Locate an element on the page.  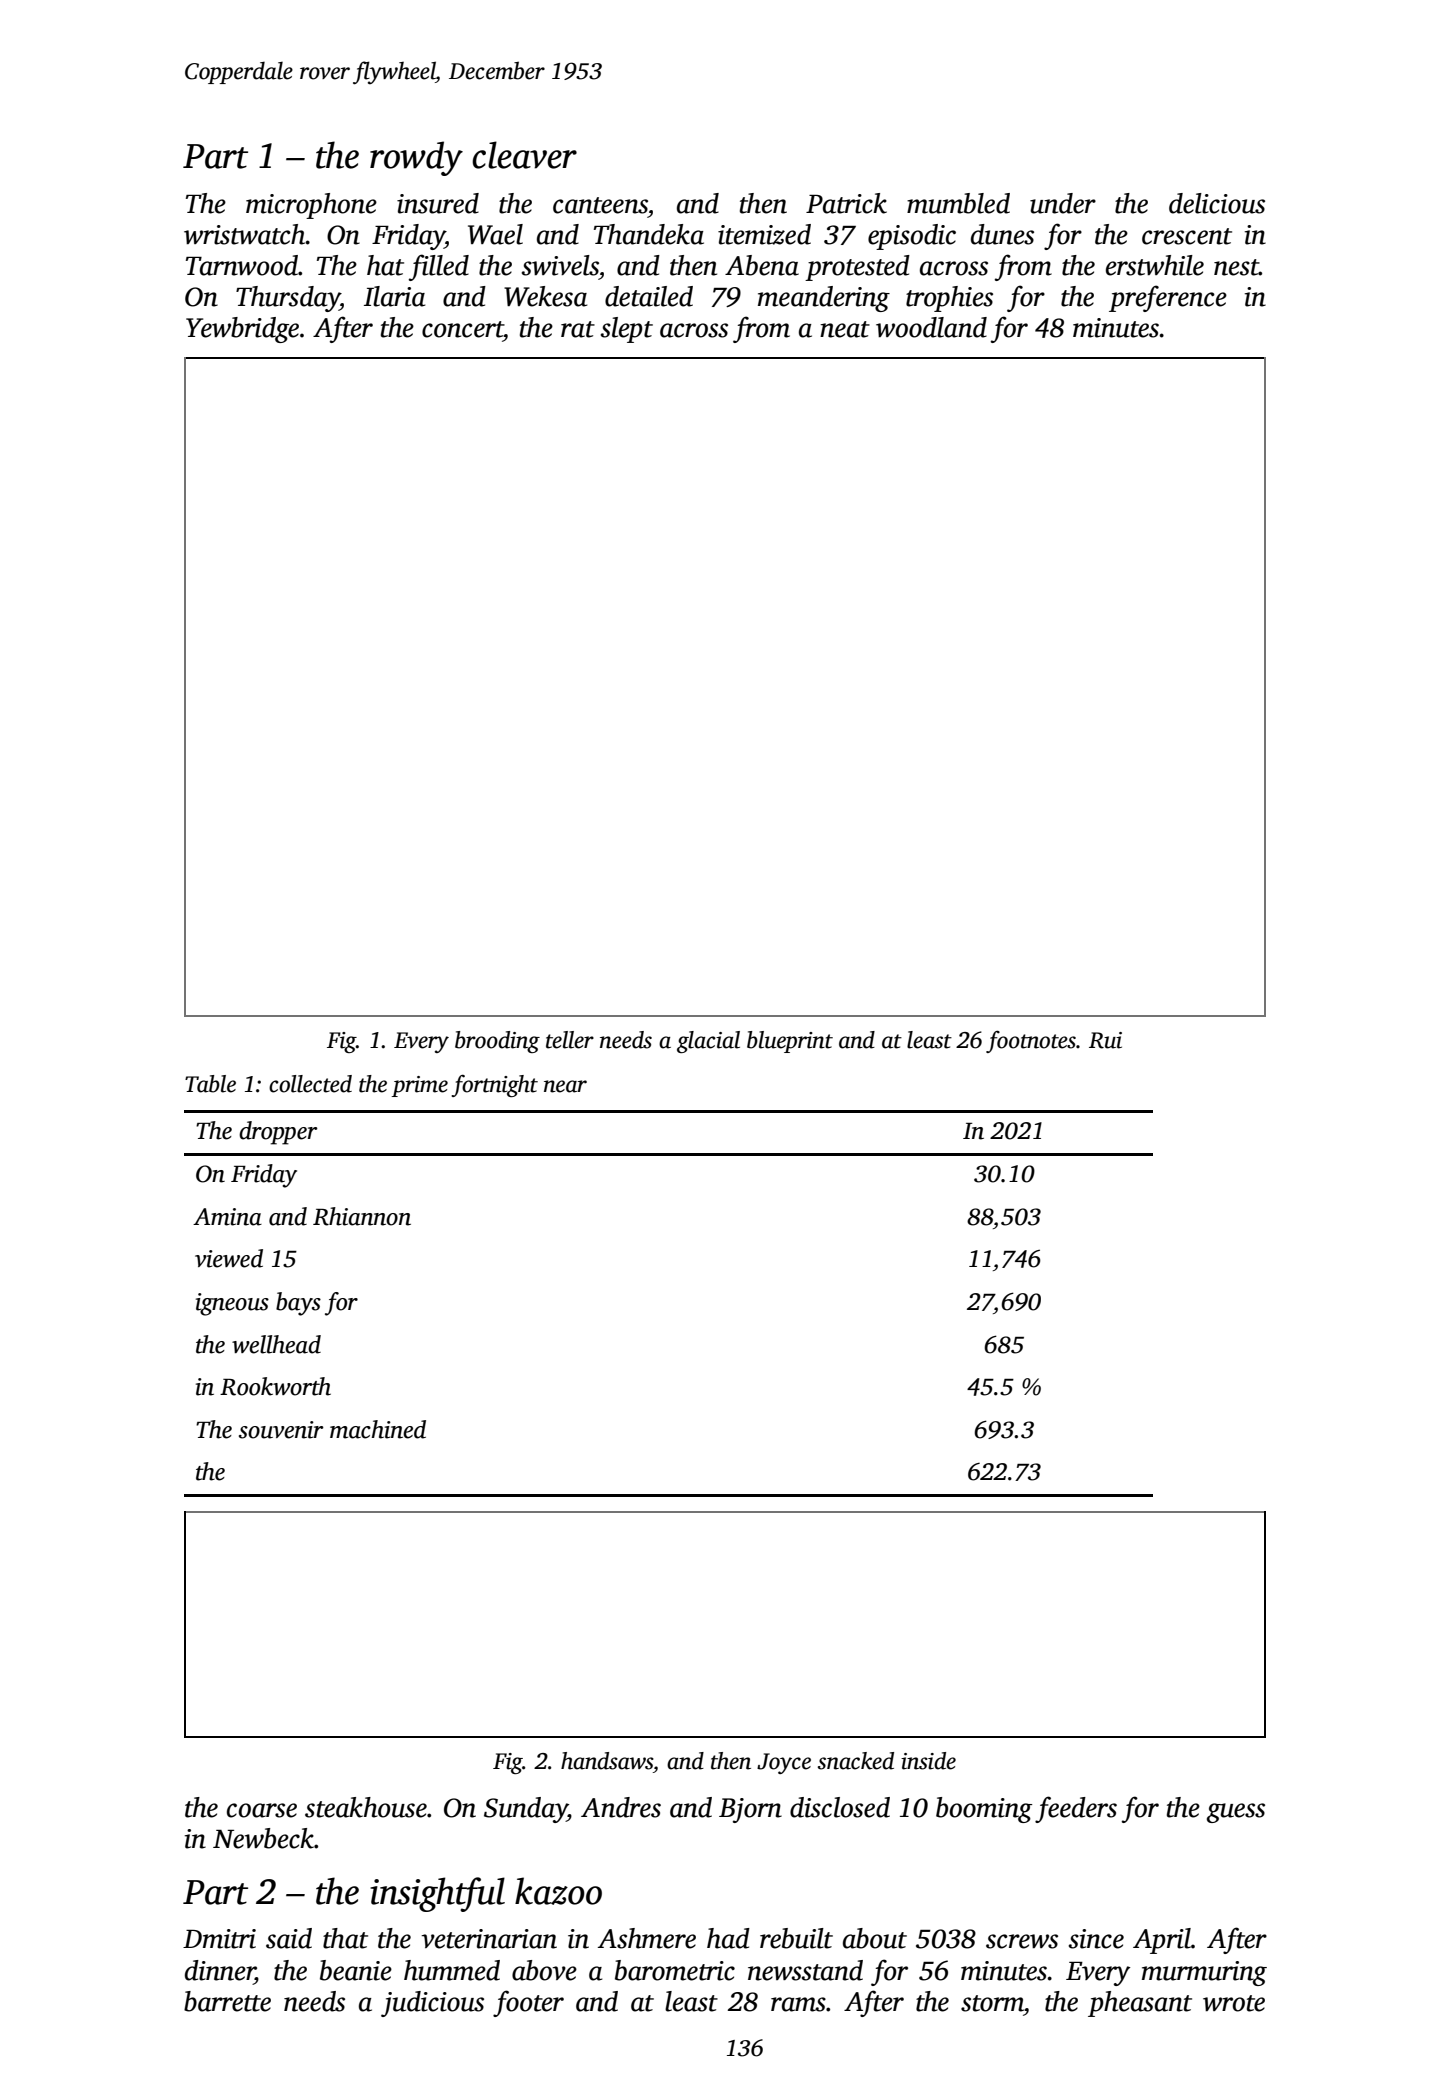
slept is located at coordinates (626, 330).
